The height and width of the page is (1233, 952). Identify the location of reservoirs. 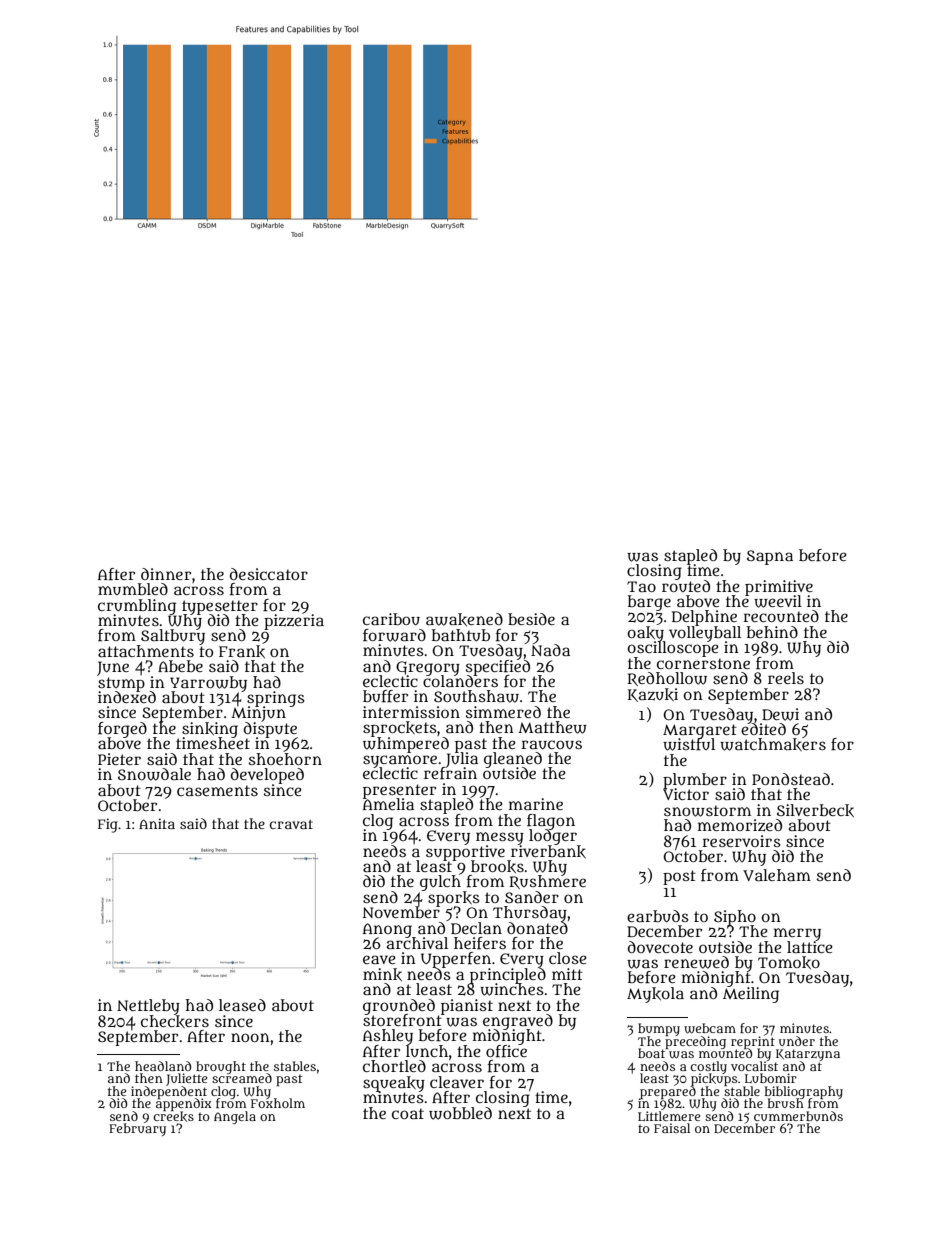
(741, 841).
